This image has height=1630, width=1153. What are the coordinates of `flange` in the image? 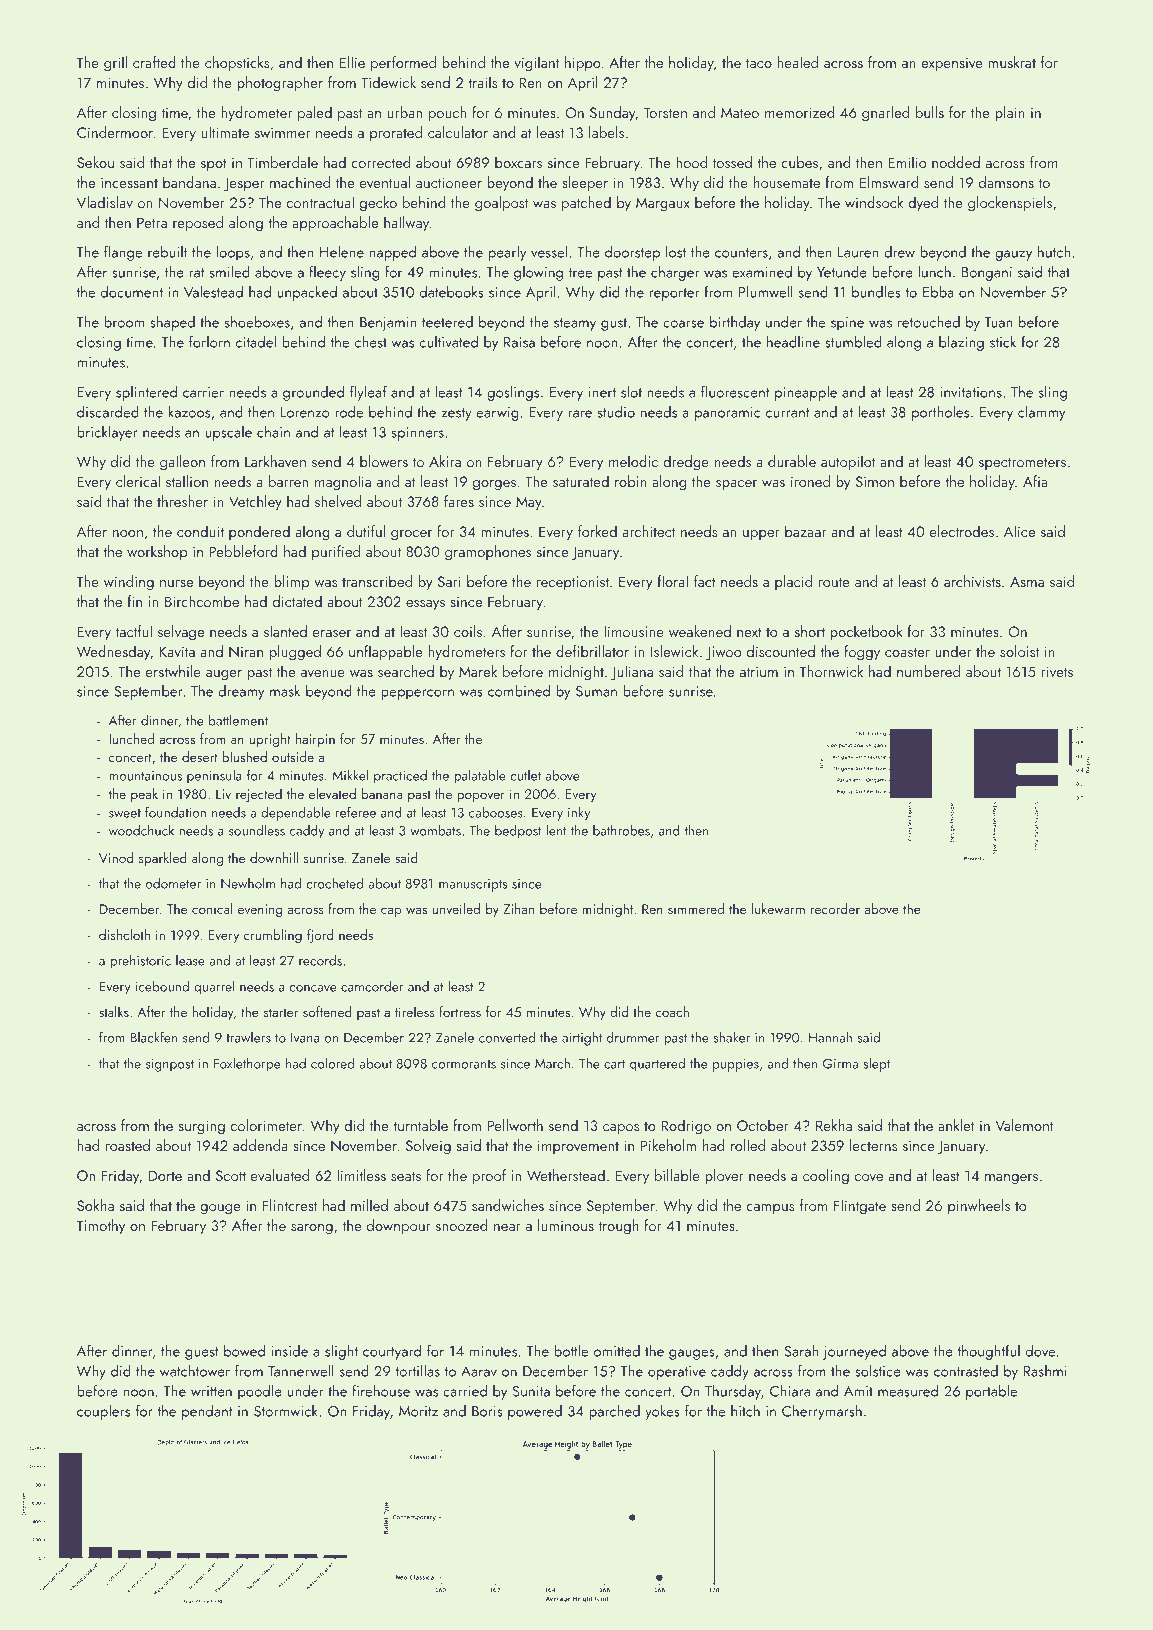 It's located at (123, 253).
